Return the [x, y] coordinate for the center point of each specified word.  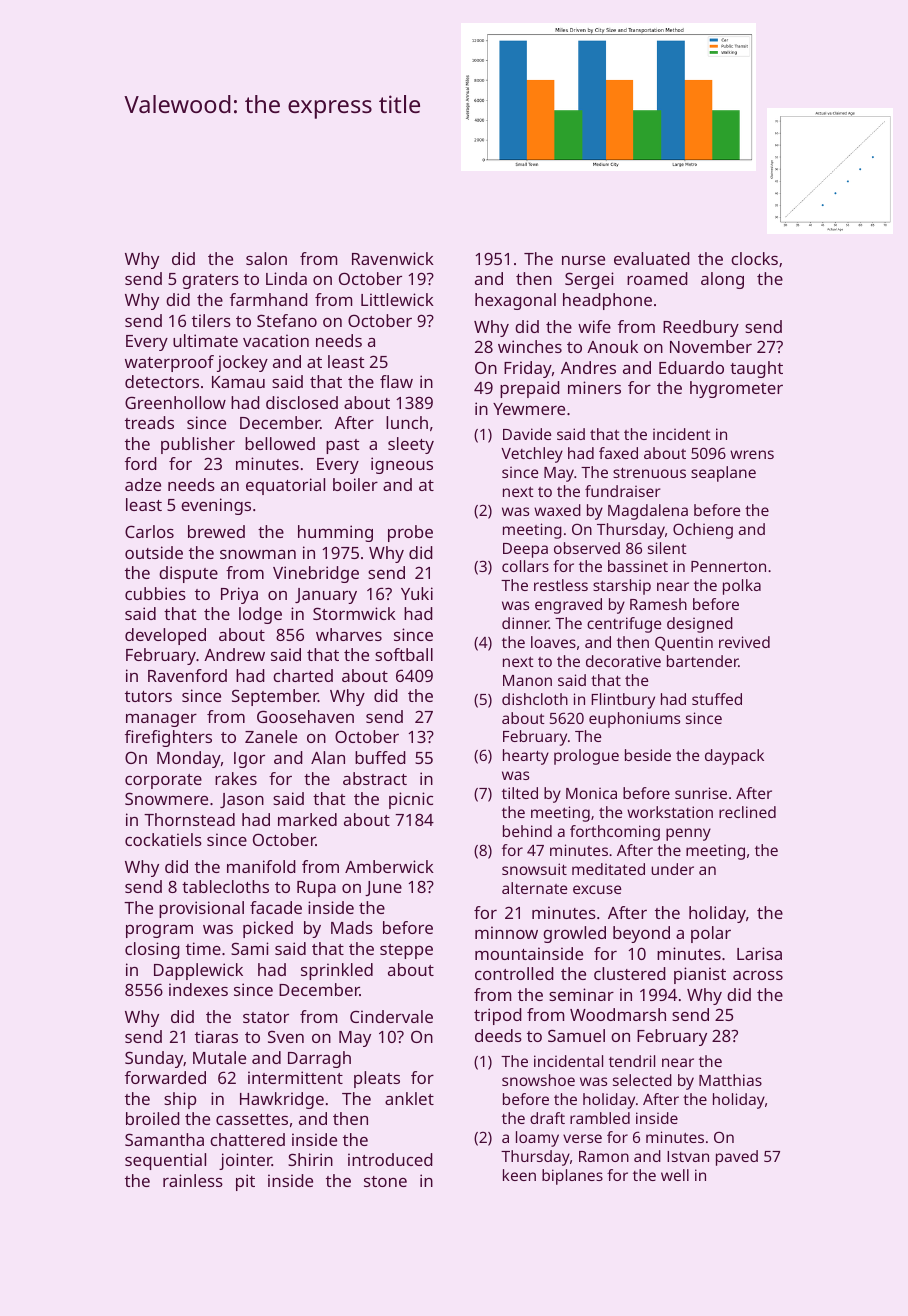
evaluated [652, 258]
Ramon [604, 1156]
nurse [583, 260]
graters [210, 281]
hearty [526, 757]
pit [245, 1182]
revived [744, 642]
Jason [242, 800]
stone [385, 1181]
